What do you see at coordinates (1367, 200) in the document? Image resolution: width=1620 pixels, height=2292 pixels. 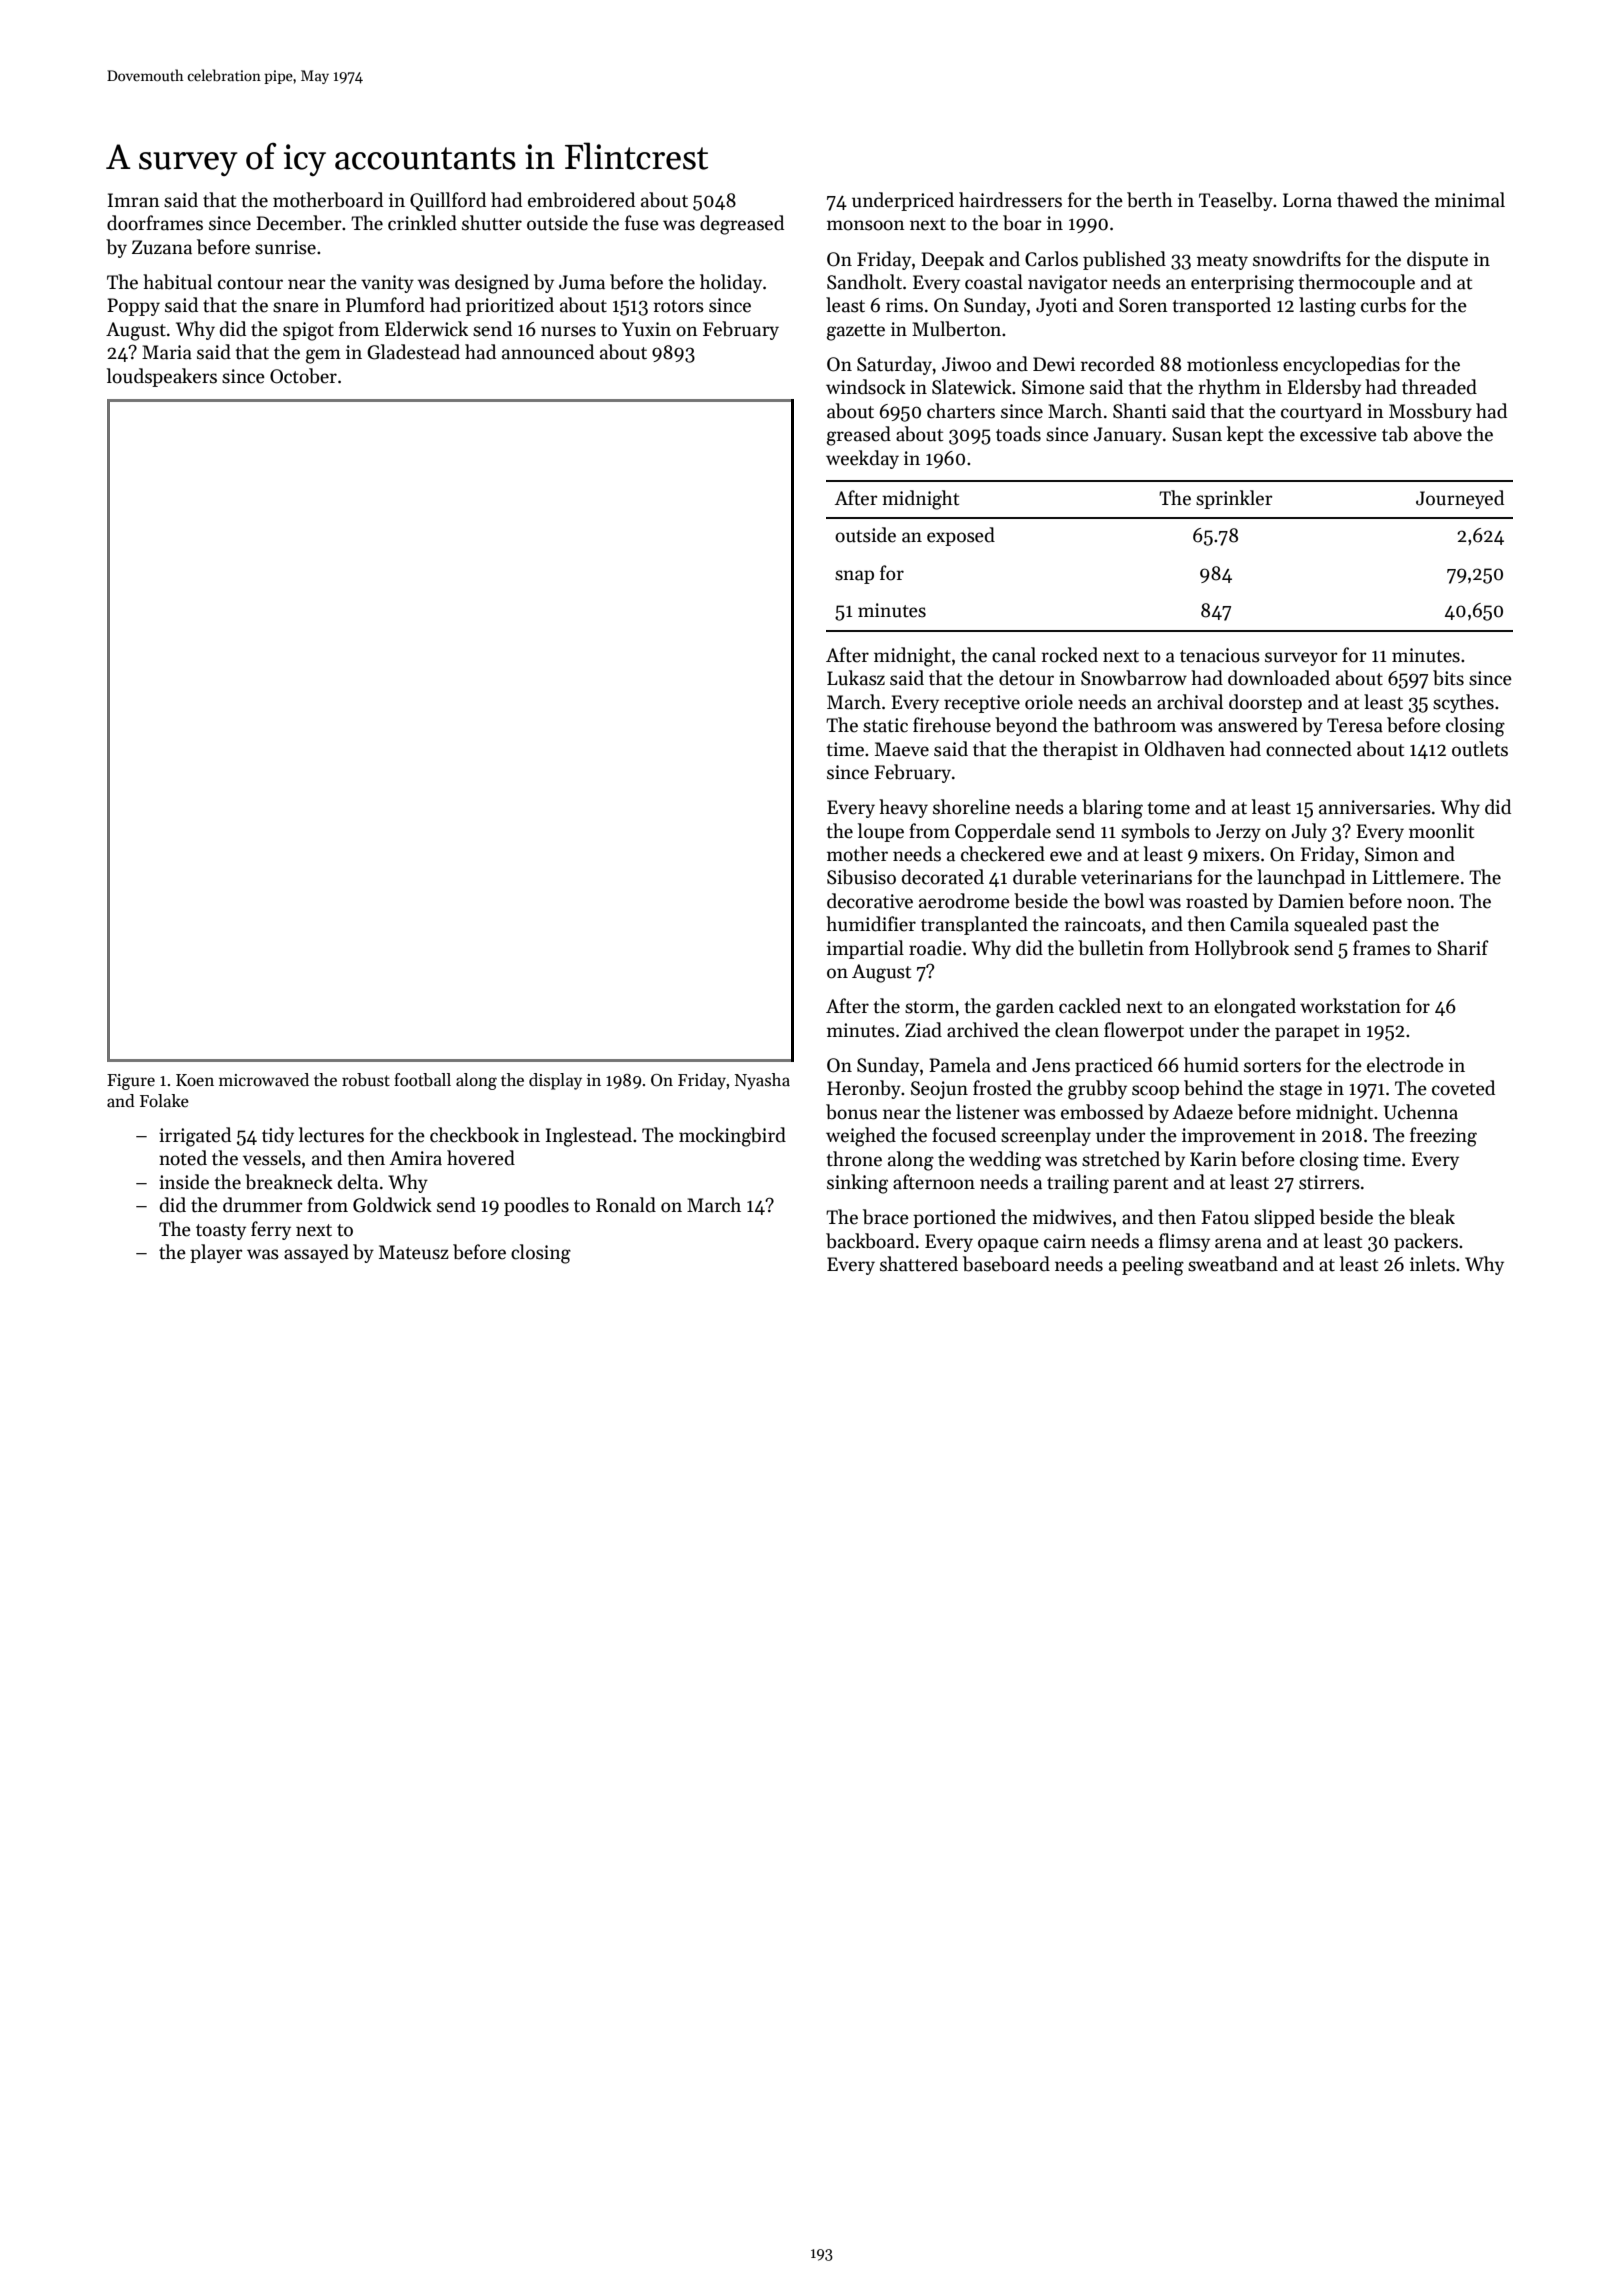 I see `thawed` at bounding box center [1367, 200].
